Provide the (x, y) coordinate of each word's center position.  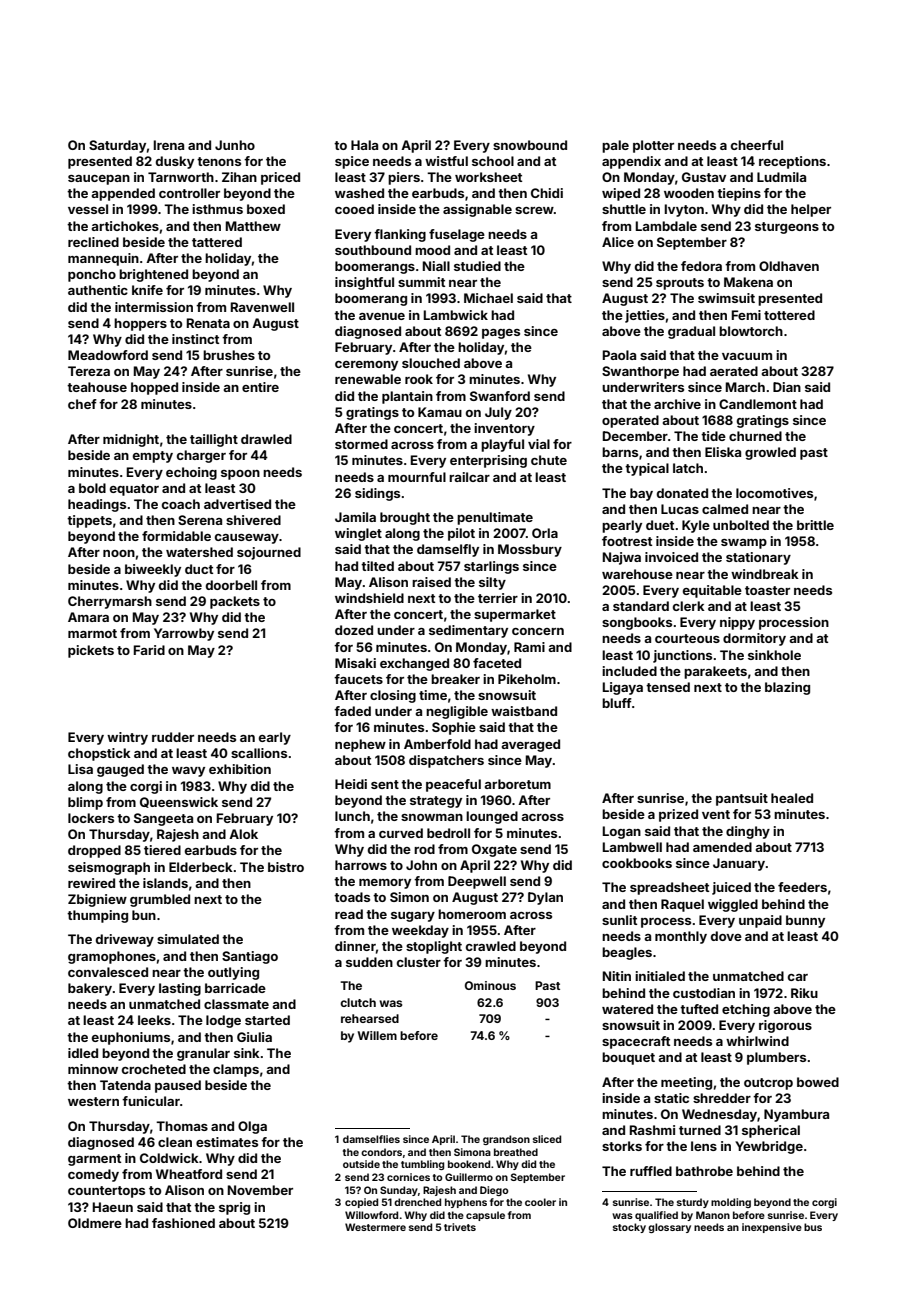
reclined (93, 242)
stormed (361, 444)
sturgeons (787, 228)
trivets (460, 1227)
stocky (629, 1228)
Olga (252, 1127)
